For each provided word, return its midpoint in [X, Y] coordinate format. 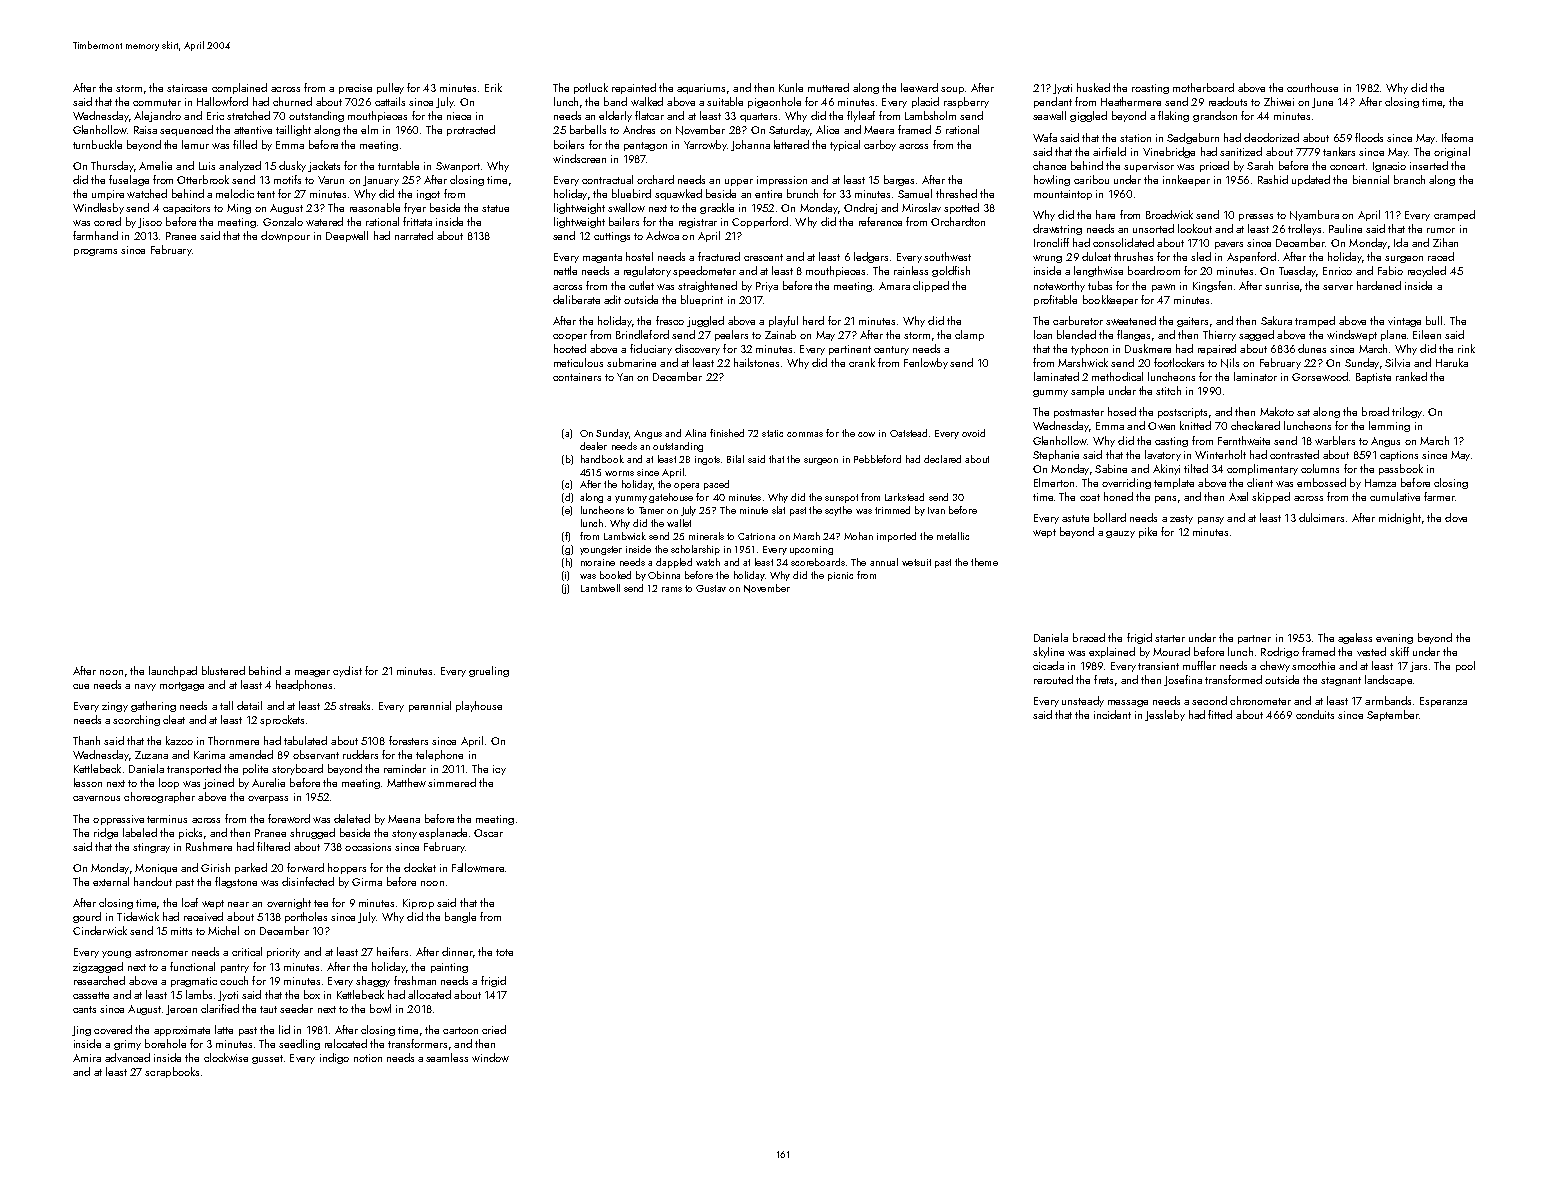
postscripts [1182, 413]
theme [984, 562]
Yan [625, 377]
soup [952, 90]
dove [1456, 517]
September [1393, 715]
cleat [174, 719]
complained [239, 88]
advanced [127, 1057]
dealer [593, 446]
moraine [598, 562]
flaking [1173, 116]
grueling [489, 671]
